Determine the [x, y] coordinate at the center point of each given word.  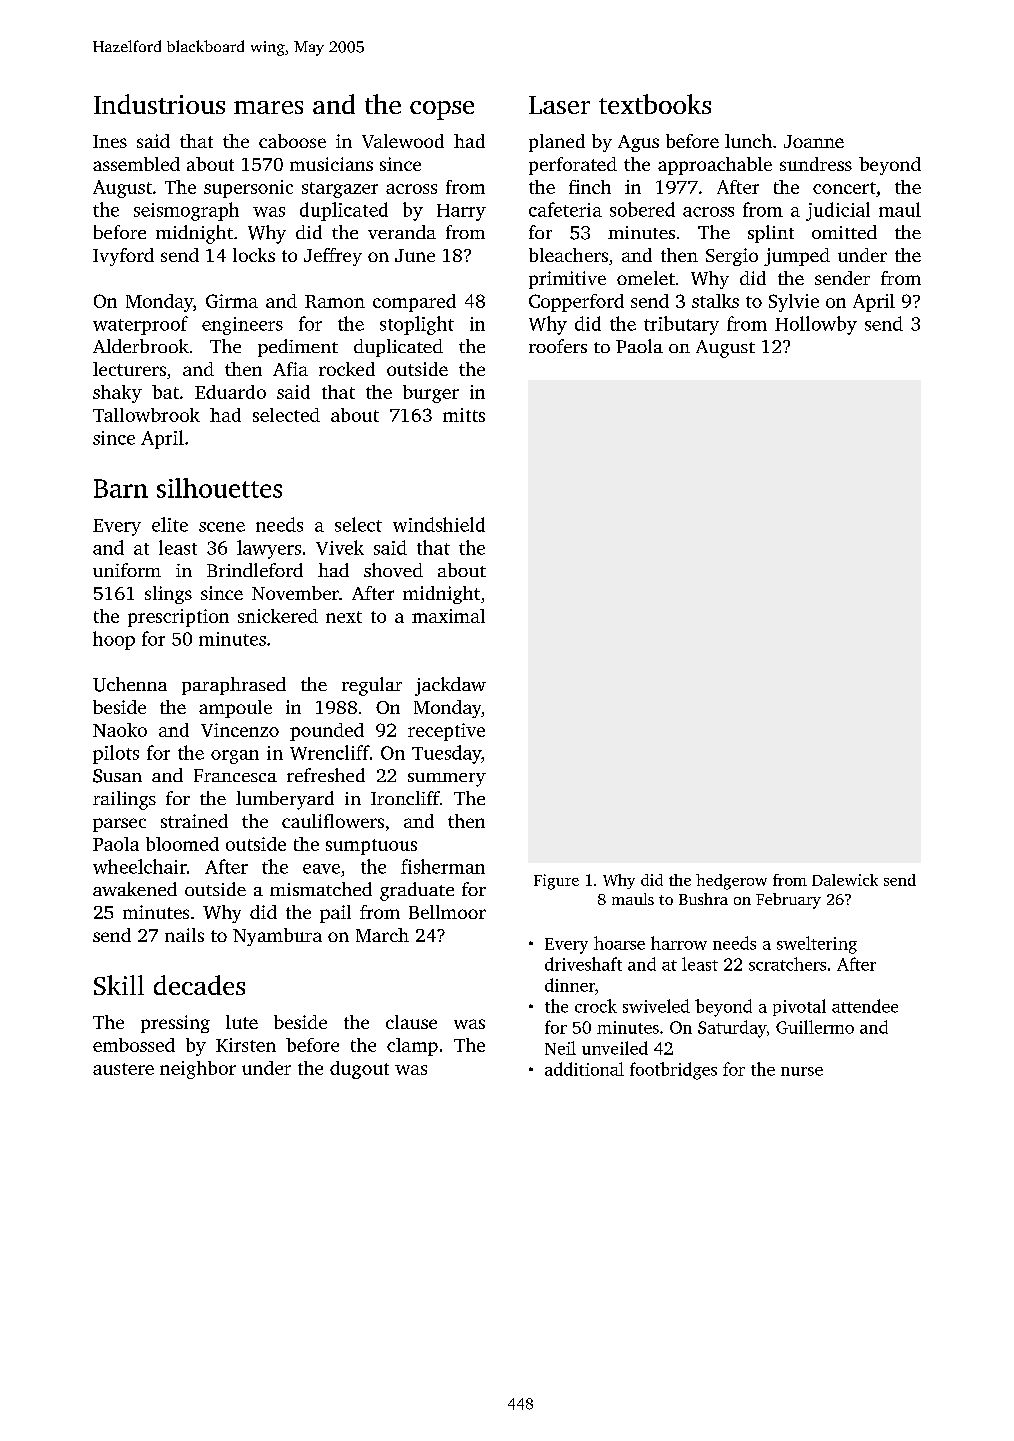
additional [584, 1069]
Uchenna [130, 684]
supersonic [248, 189]
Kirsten [246, 1045]
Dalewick [845, 880]
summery [447, 780]
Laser [559, 105]
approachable [715, 166]
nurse [802, 1071]
